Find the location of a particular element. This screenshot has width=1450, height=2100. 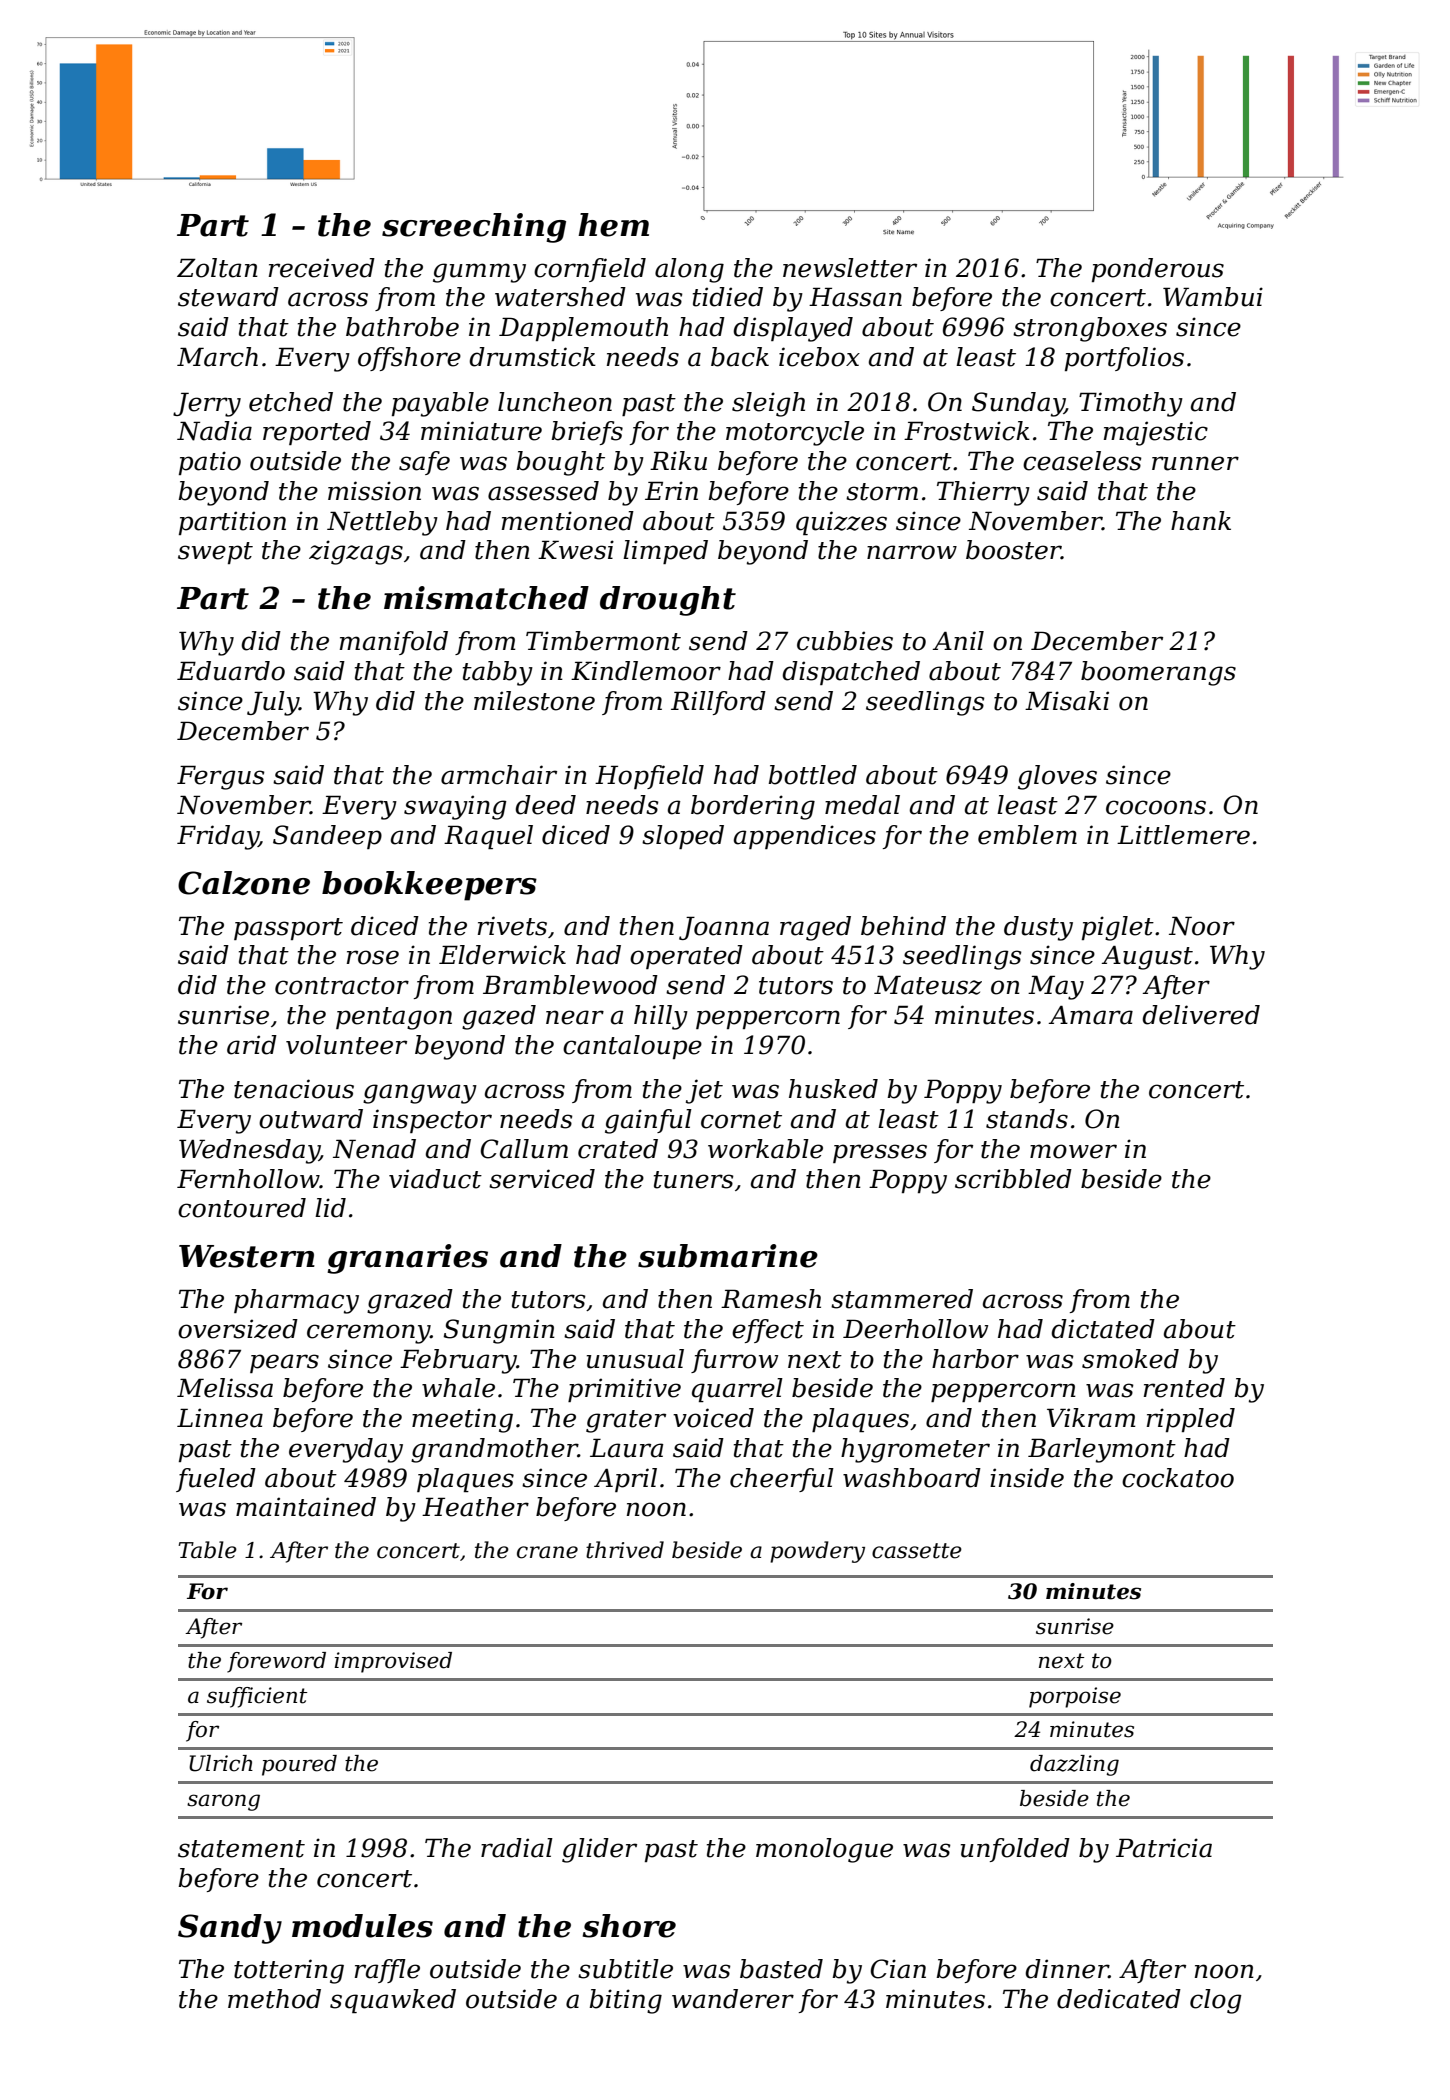

behind is located at coordinates (903, 926).
